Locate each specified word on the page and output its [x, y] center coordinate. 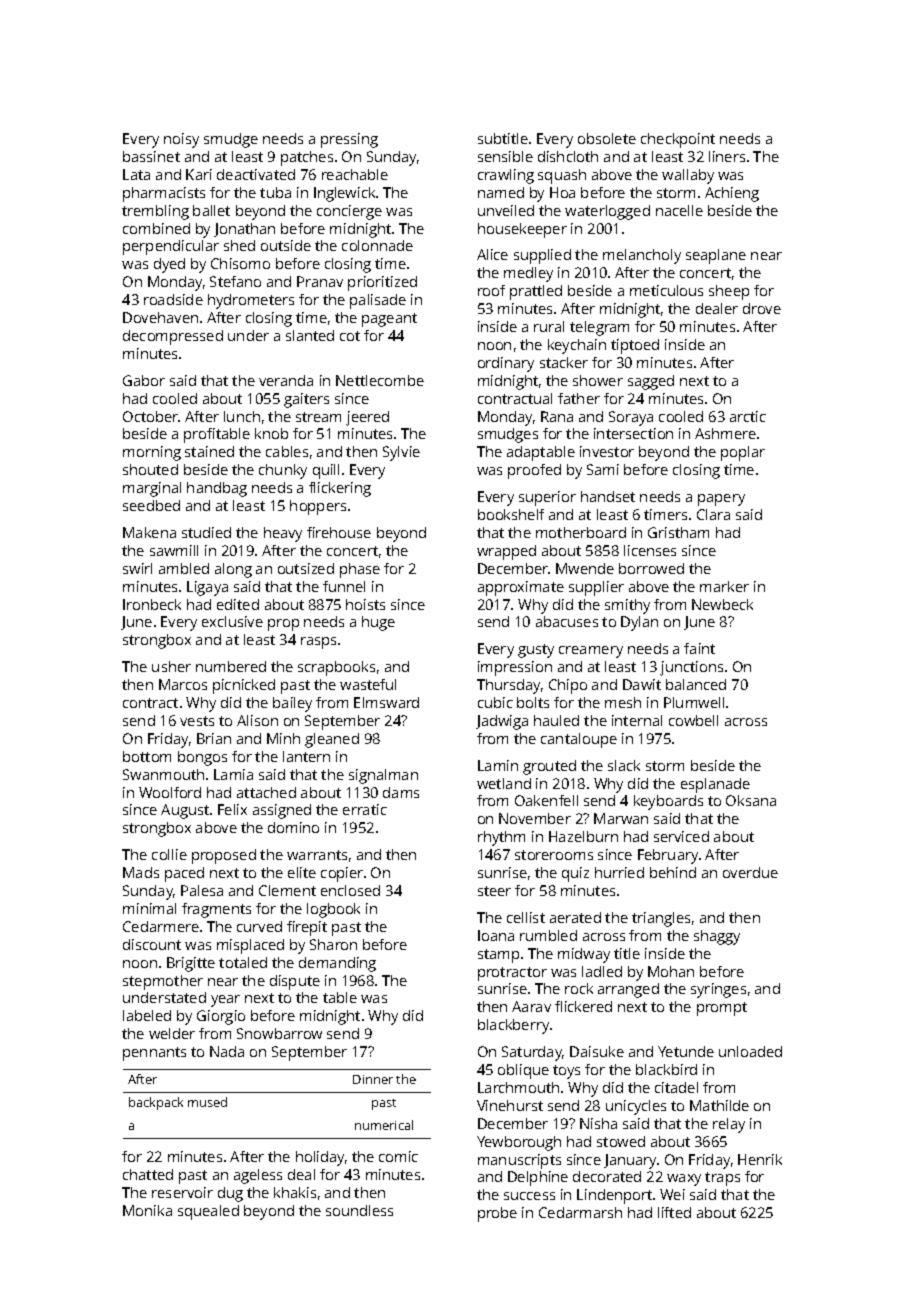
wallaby [688, 176]
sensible [505, 156]
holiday [320, 1158]
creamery [591, 652]
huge [378, 623]
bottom [147, 756]
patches [307, 158]
